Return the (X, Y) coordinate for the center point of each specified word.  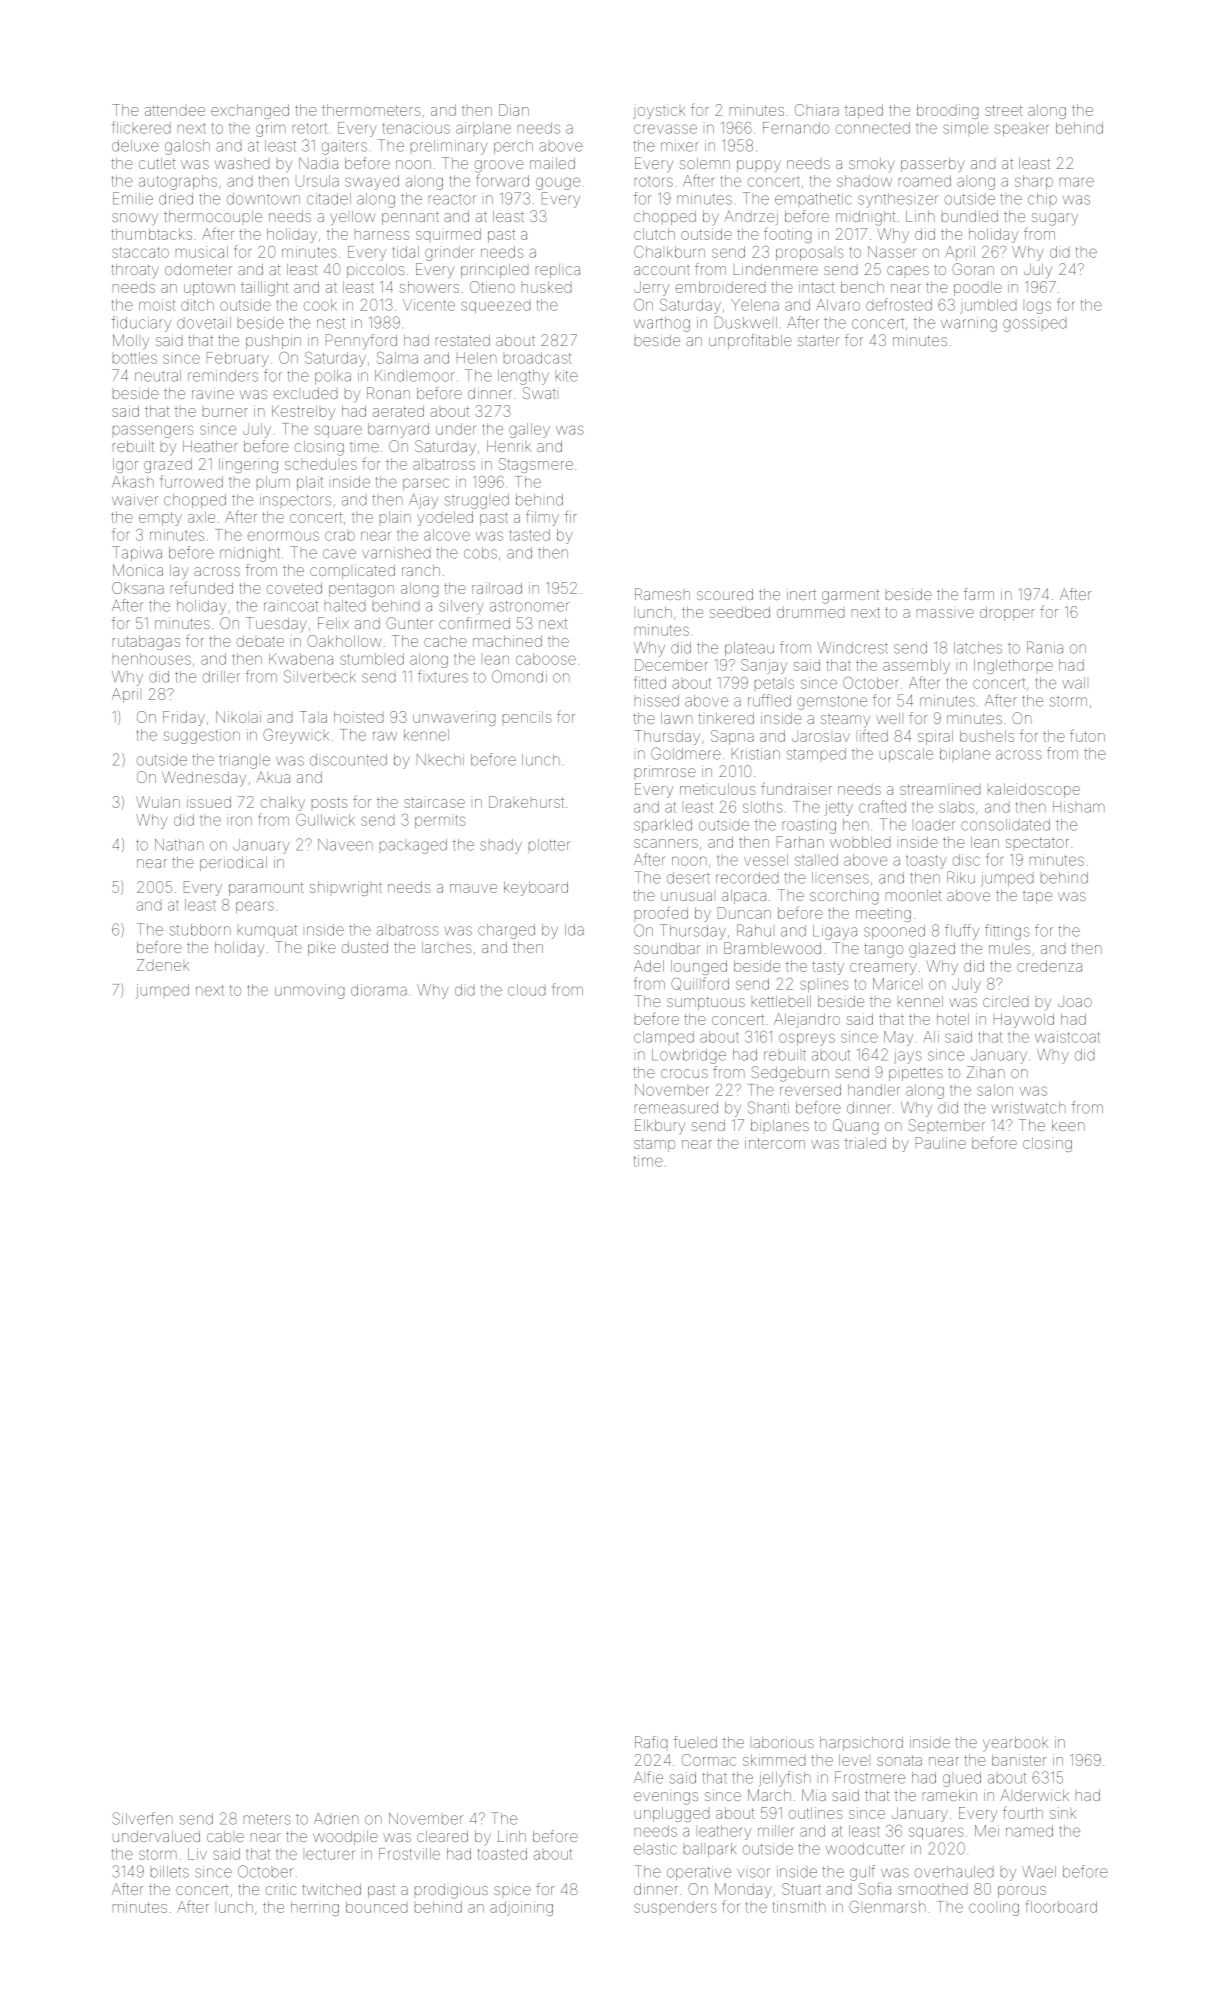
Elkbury (660, 1127)
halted (345, 606)
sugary (1054, 219)
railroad (497, 588)
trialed (865, 1143)
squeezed (495, 307)
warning (969, 324)
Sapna (732, 737)
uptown (209, 289)
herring (315, 1908)
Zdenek (163, 965)
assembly (916, 666)
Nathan (179, 845)
